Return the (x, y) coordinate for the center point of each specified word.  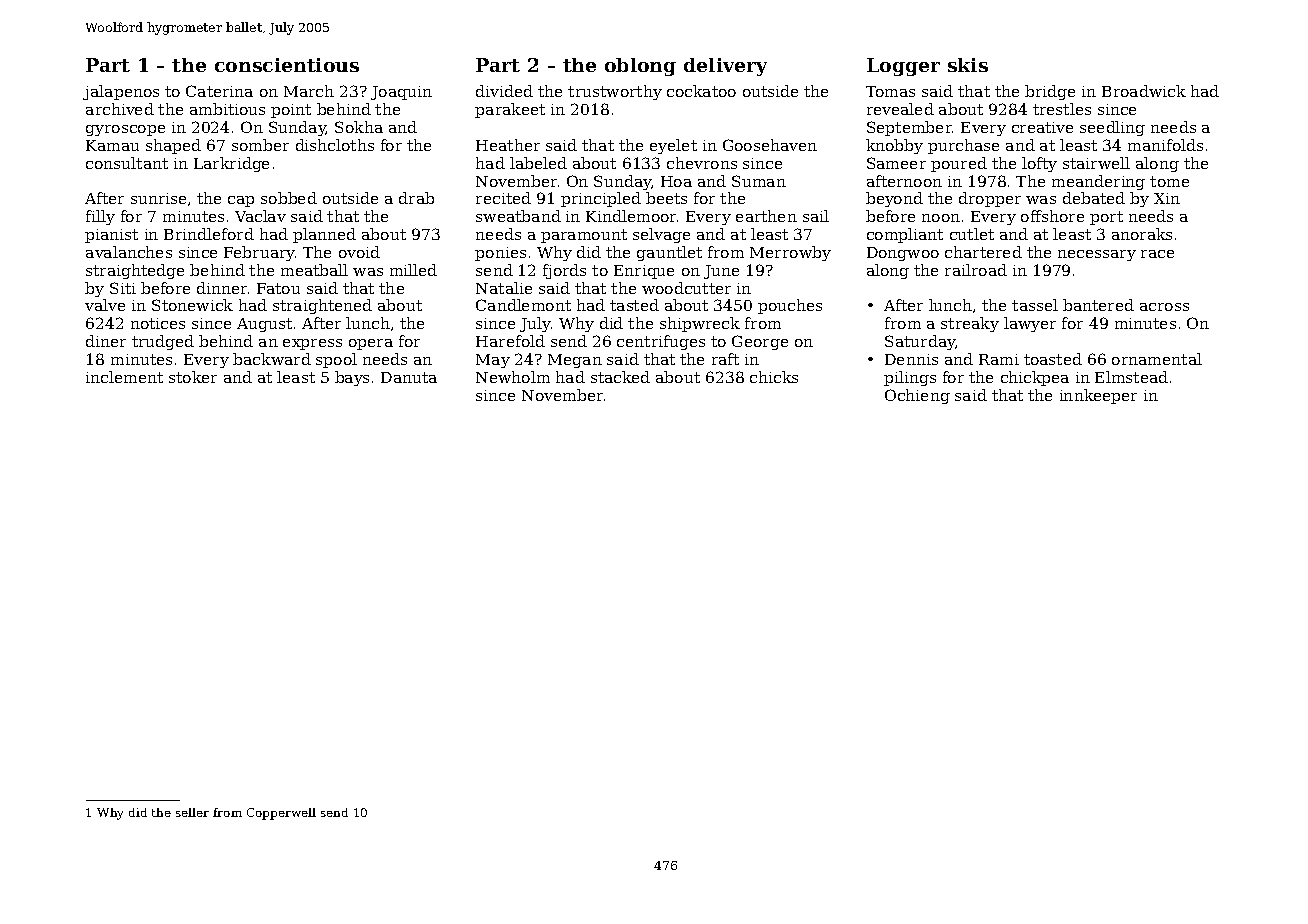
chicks (774, 377)
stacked (620, 377)
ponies (500, 254)
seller (192, 812)
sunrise (158, 198)
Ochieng (917, 396)
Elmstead (1131, 377)
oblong (640, 67)
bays (352, 378)
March (309, 91)
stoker (193, 377)
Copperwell (281, 814)
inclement (124, 377)
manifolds (1165, 145)
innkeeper (1098, 396)
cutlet (972, 234)
